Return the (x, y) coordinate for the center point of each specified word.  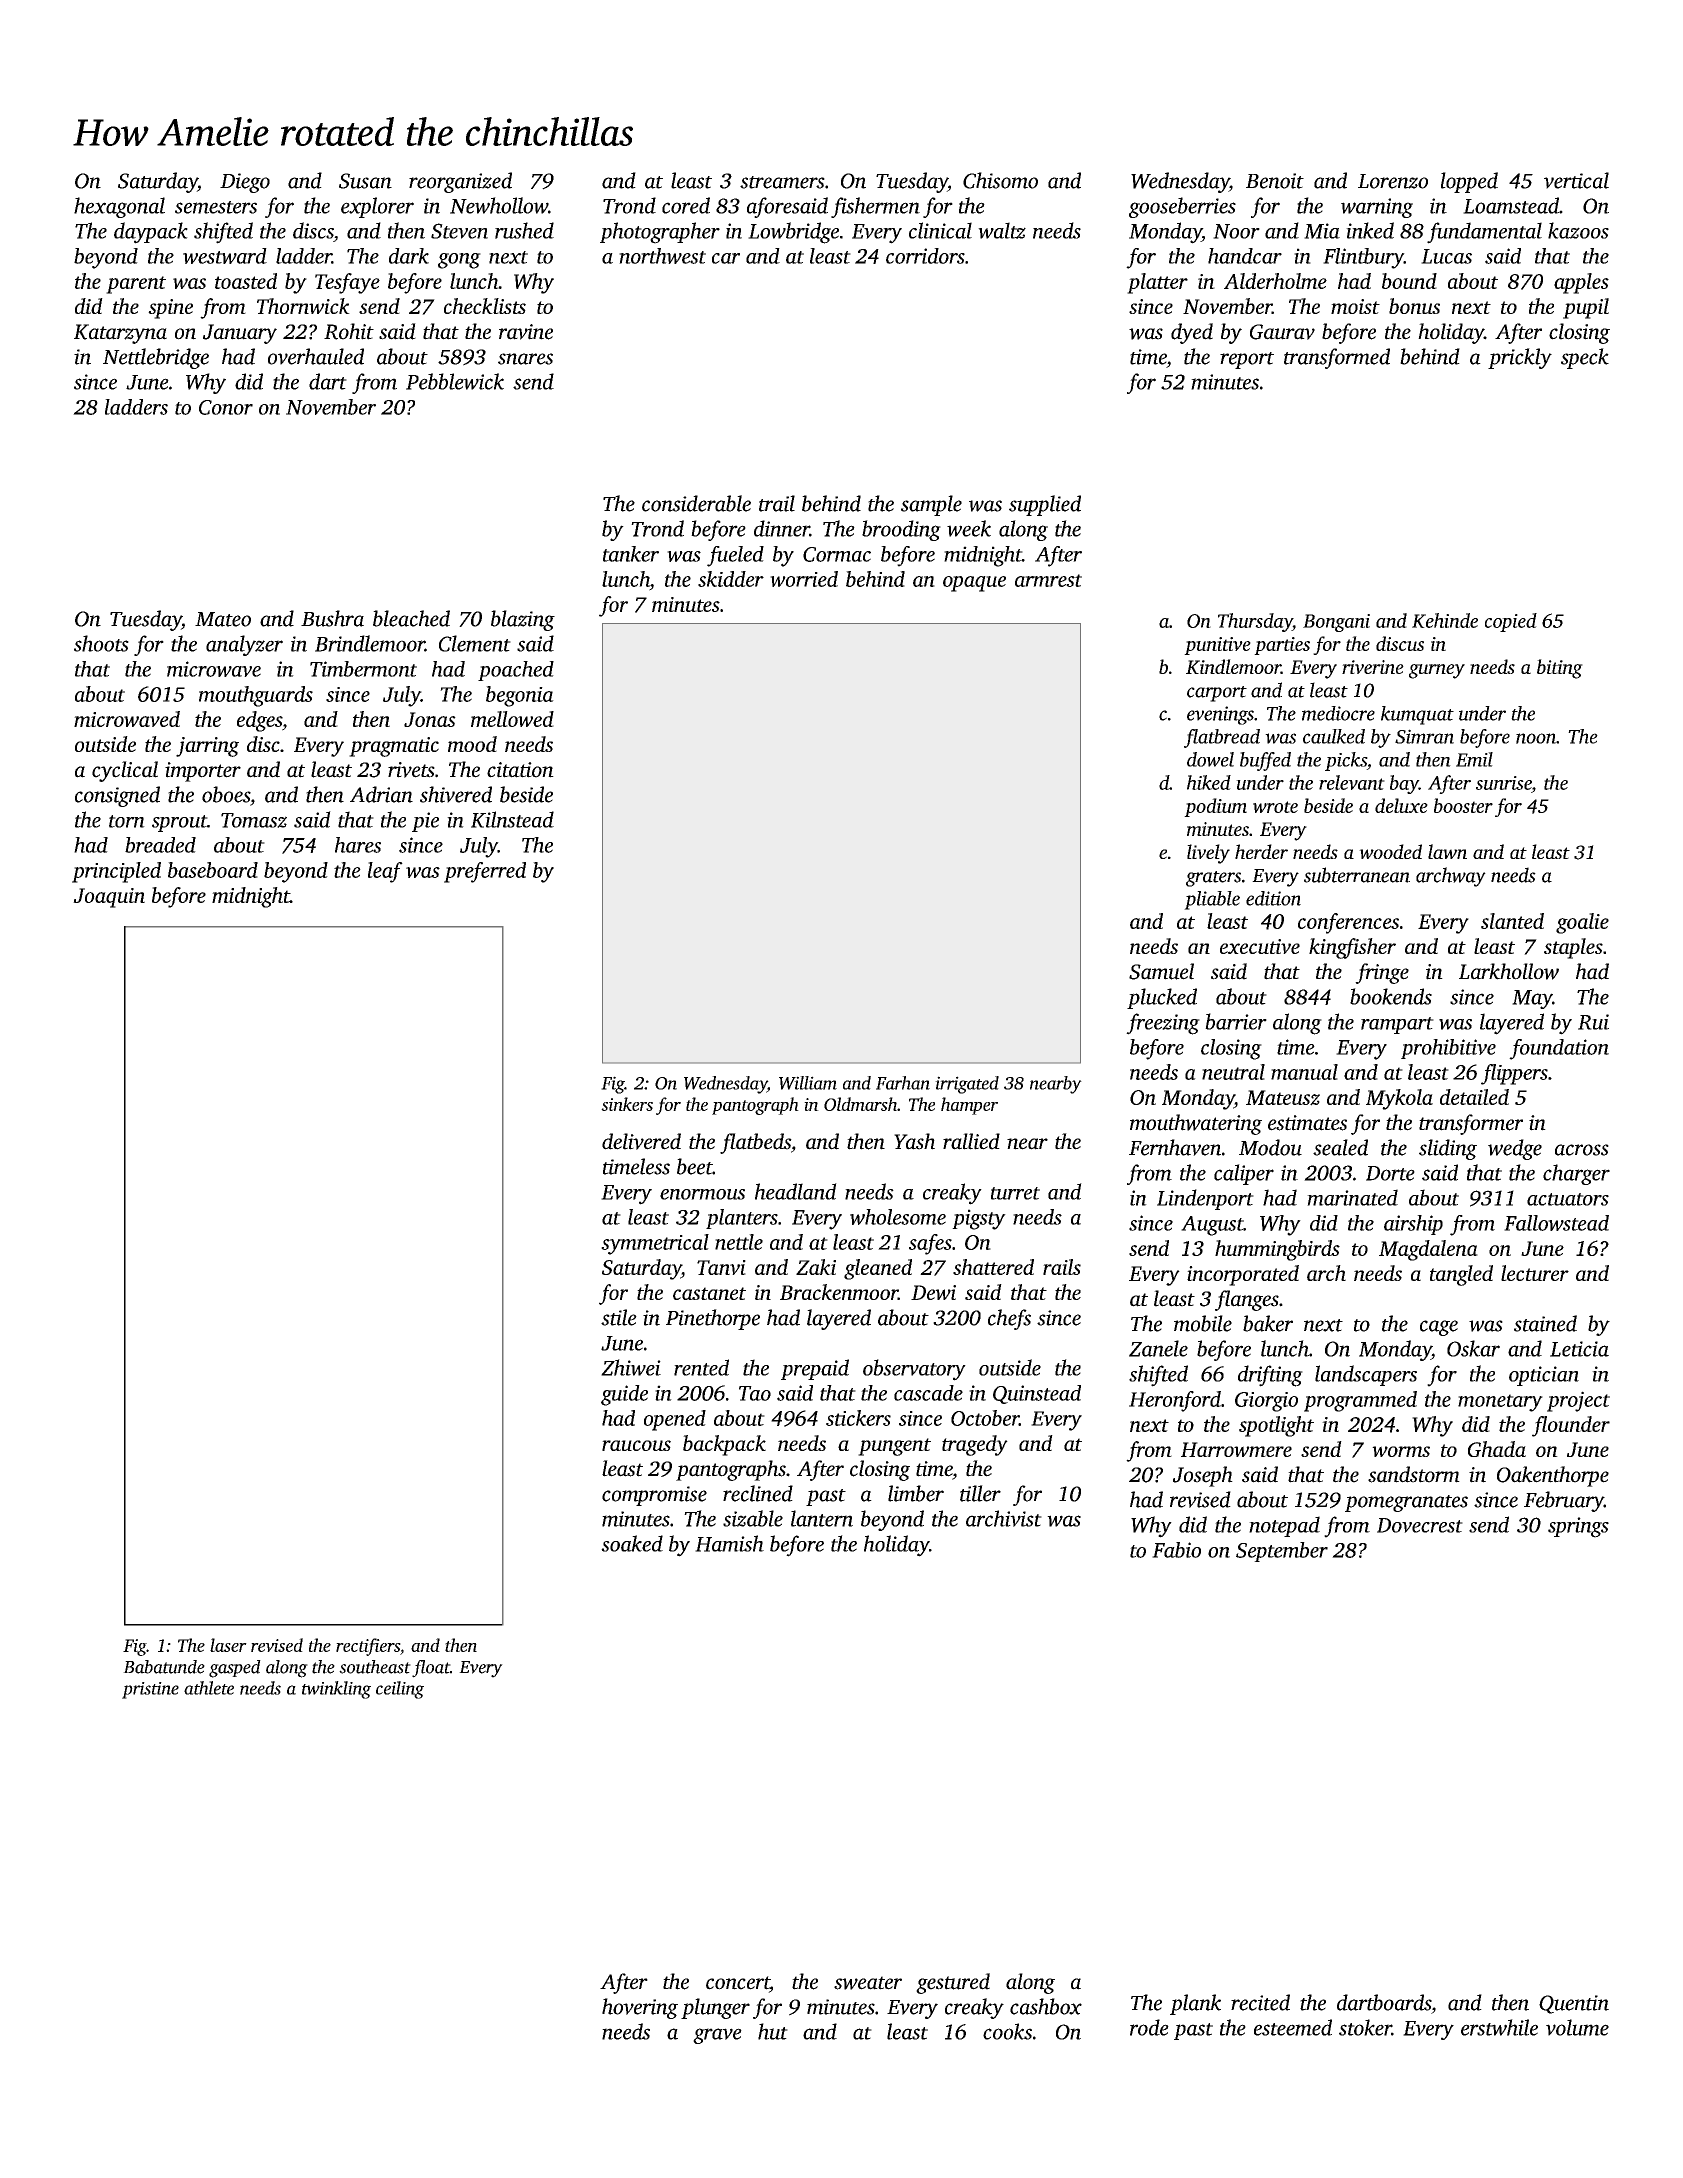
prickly (1520, 358)
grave (717, 2036)
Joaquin (109, 898)
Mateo (223, 619)
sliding (1448, 1149)
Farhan (903, 1083)
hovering (640, 2008)
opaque (974, 584)
